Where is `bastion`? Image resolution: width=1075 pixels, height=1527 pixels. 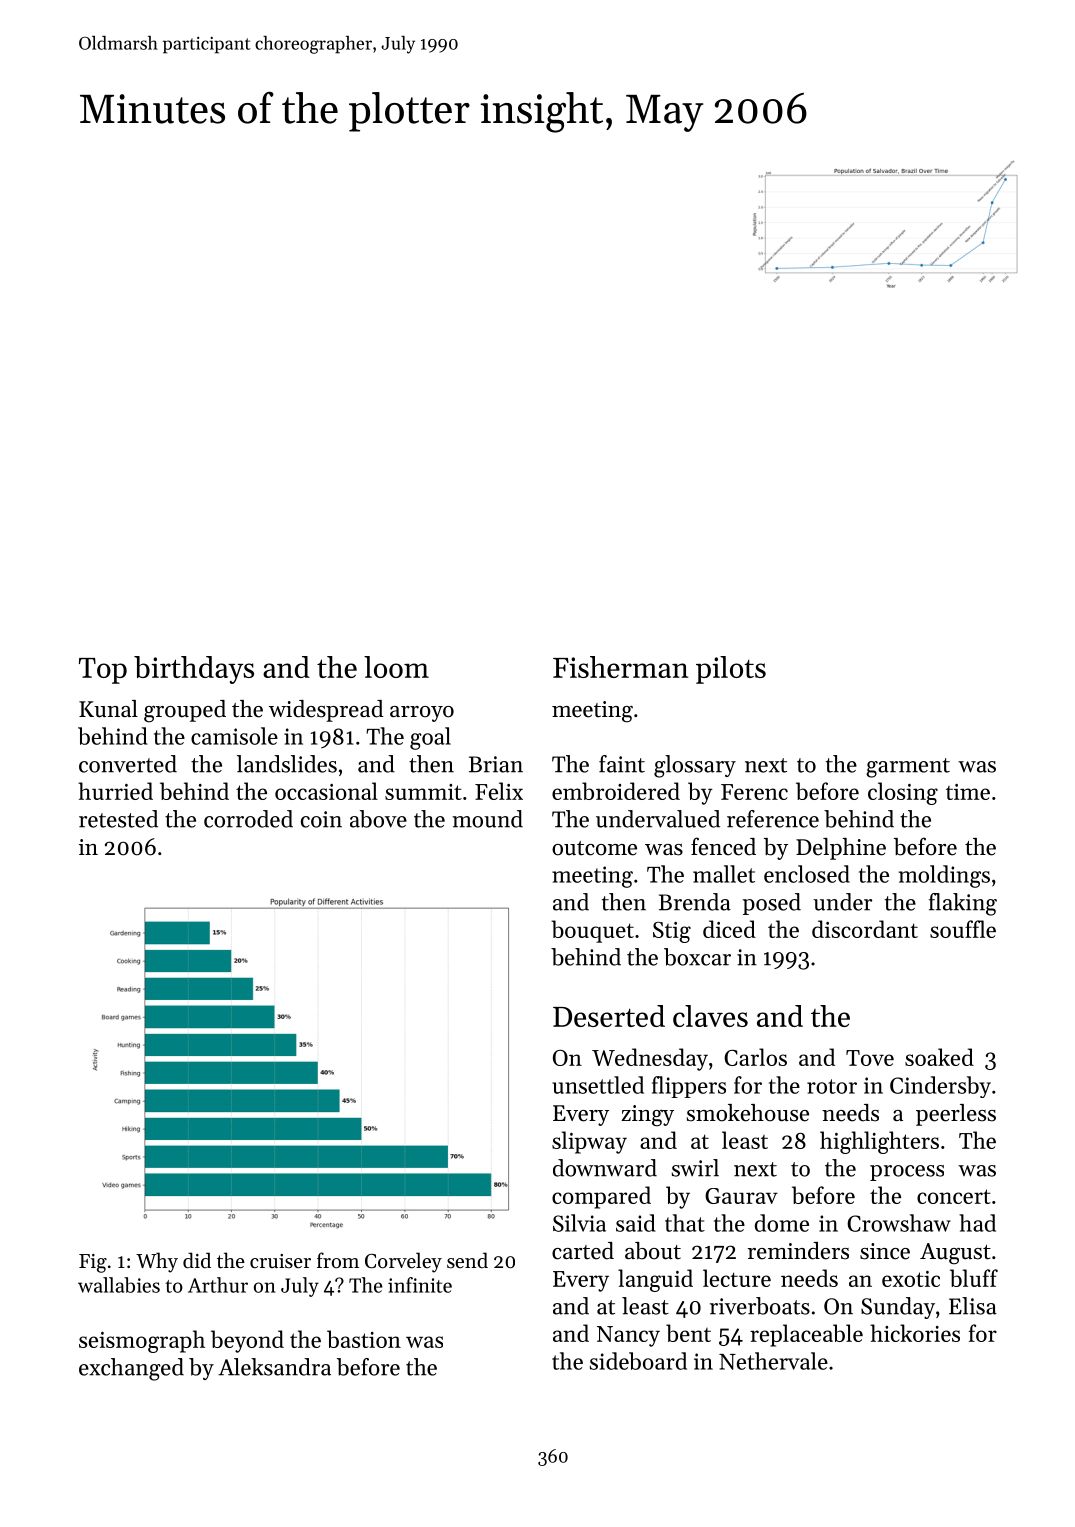 bastion is located at coordinates (364, 1339).
